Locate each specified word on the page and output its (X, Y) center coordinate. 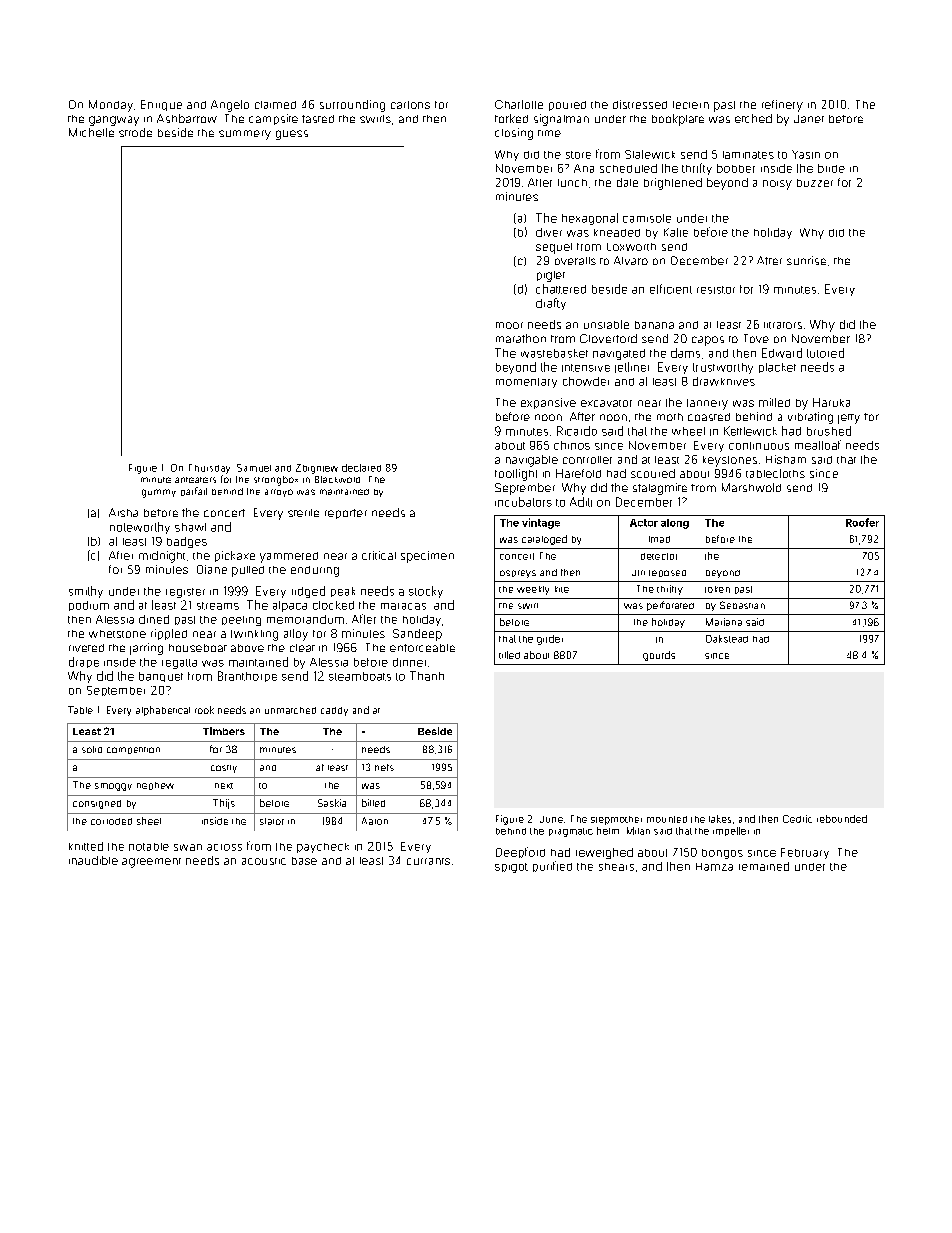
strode (135, 132)
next (224, 786)
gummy (159, 493)
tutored (825, 353)
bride (831, 168)
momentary (526, 383)
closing (514, 134)
